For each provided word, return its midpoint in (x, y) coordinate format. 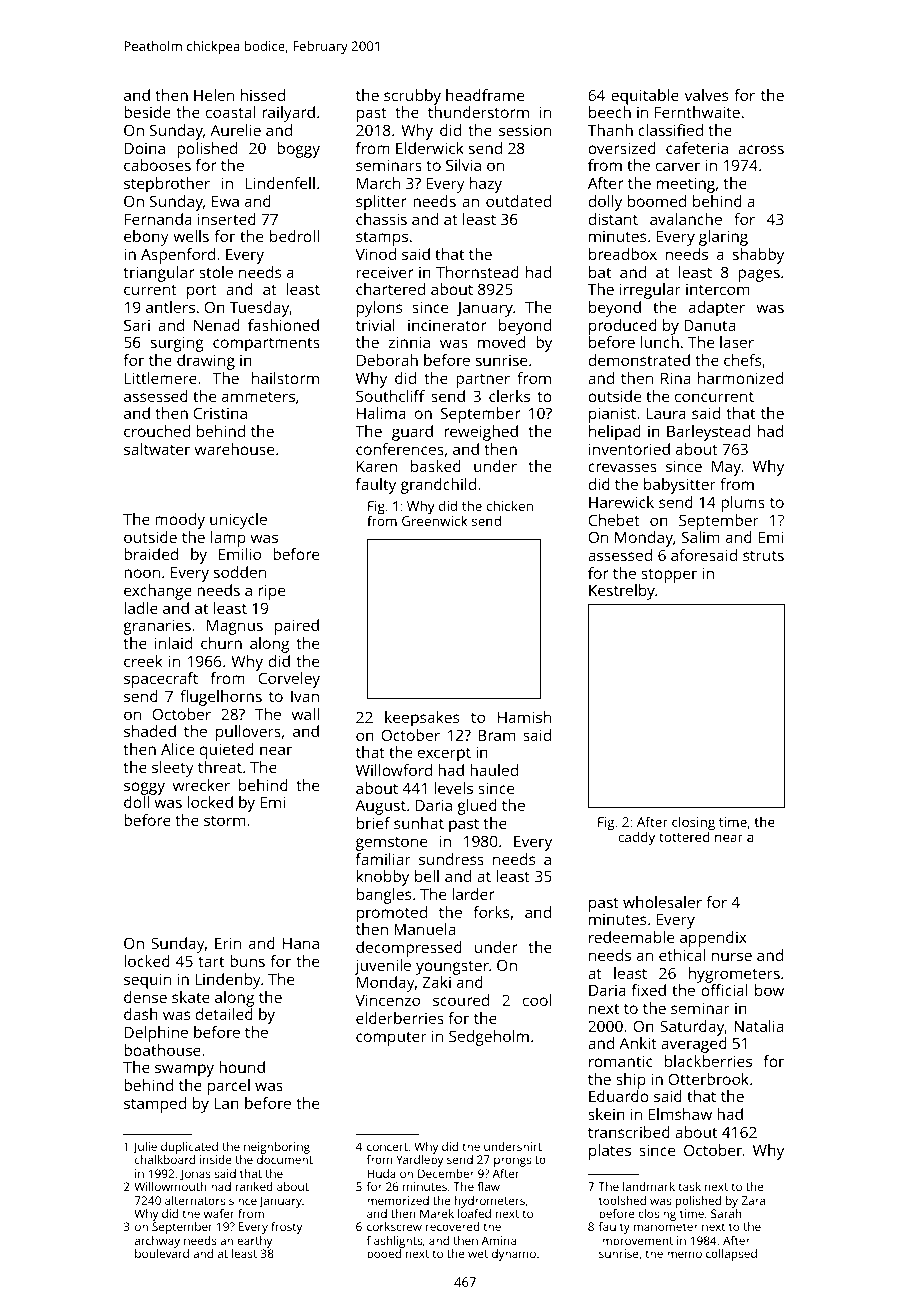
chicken (510, 505)
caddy (636, 838)
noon (142, 573)
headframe (485, 95)
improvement (636, 1242)
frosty (286, 1228)
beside (147, 112)
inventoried (629, 449)
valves (706, 95)
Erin (228, 943)
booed (384, 1253)
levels (453, 788)
